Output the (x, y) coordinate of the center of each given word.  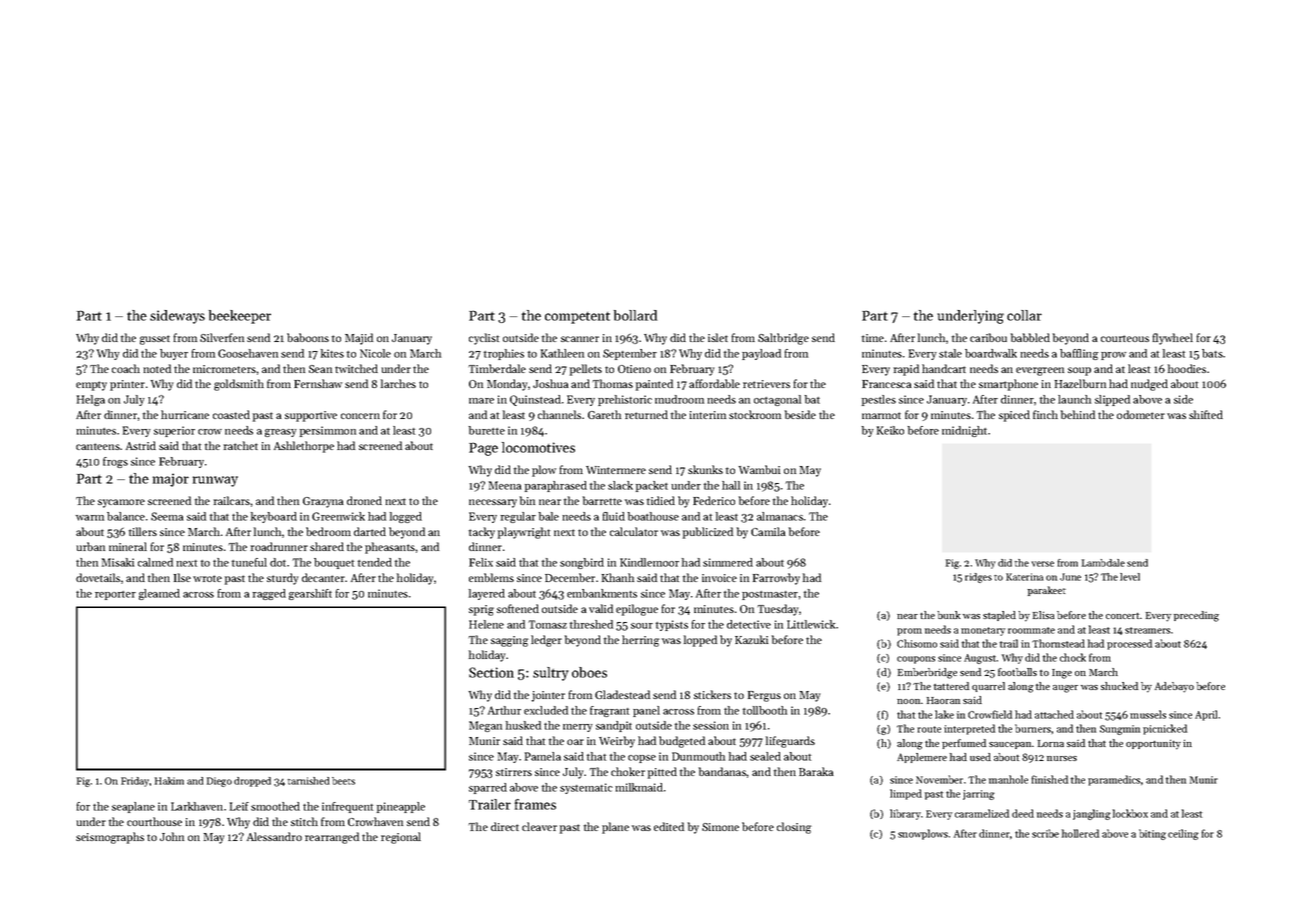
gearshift (310, 594)
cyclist (484, 339)
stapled (999, 616)
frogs (115, 462)
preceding (1196, 616)
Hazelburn (1080, 383)
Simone (720, 827)
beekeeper (240, 317)
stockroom (755, 414)
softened (518, 608)
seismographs (110, 838)
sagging (510, 641)
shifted (1206, 414)
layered (487, 594)
